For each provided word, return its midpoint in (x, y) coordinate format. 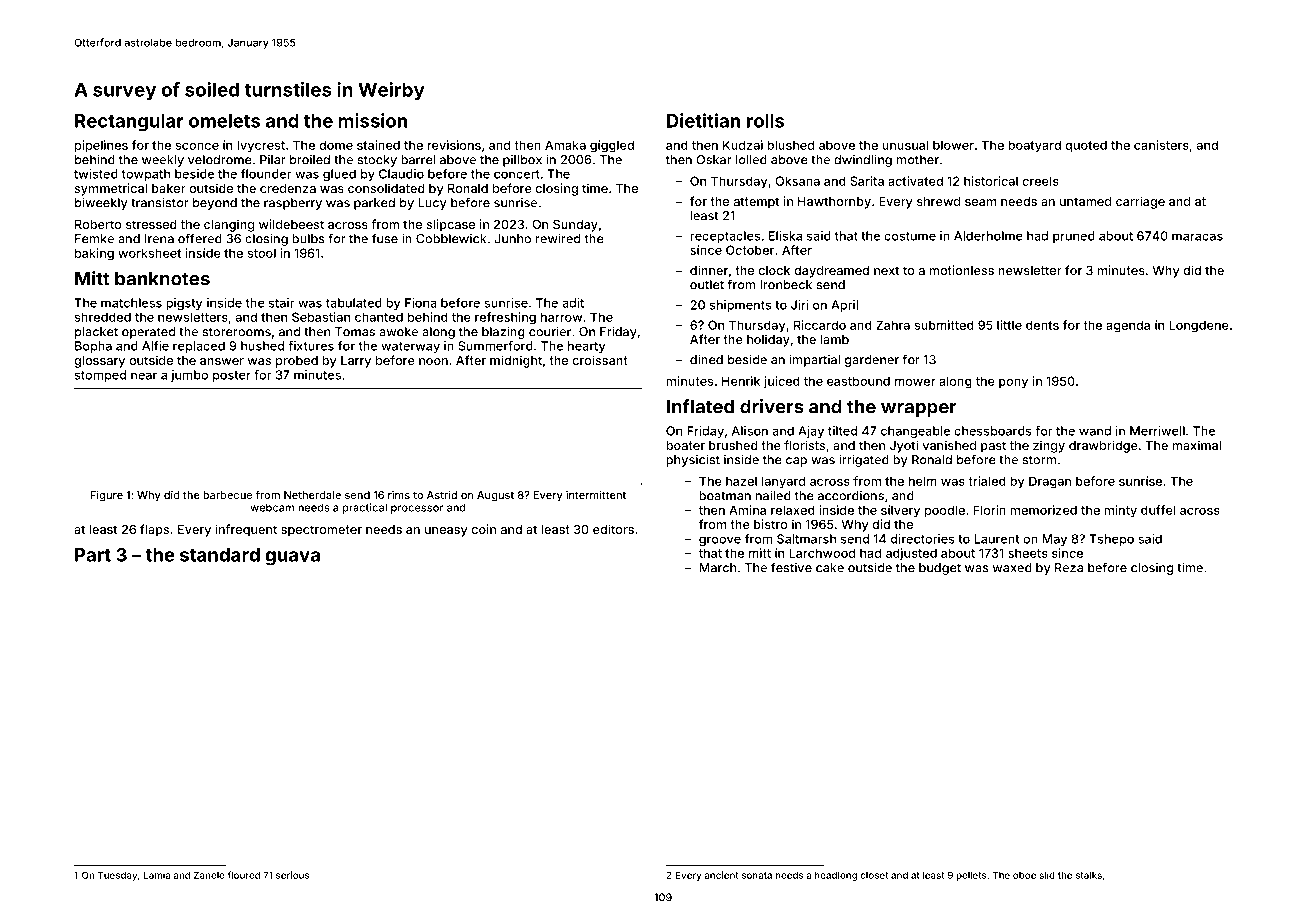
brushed (733, 445)
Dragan (1050, 482)
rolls (765, 121)
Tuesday (117, 876)
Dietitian (703, 120)
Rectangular (129, 123)
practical (365, 508)
